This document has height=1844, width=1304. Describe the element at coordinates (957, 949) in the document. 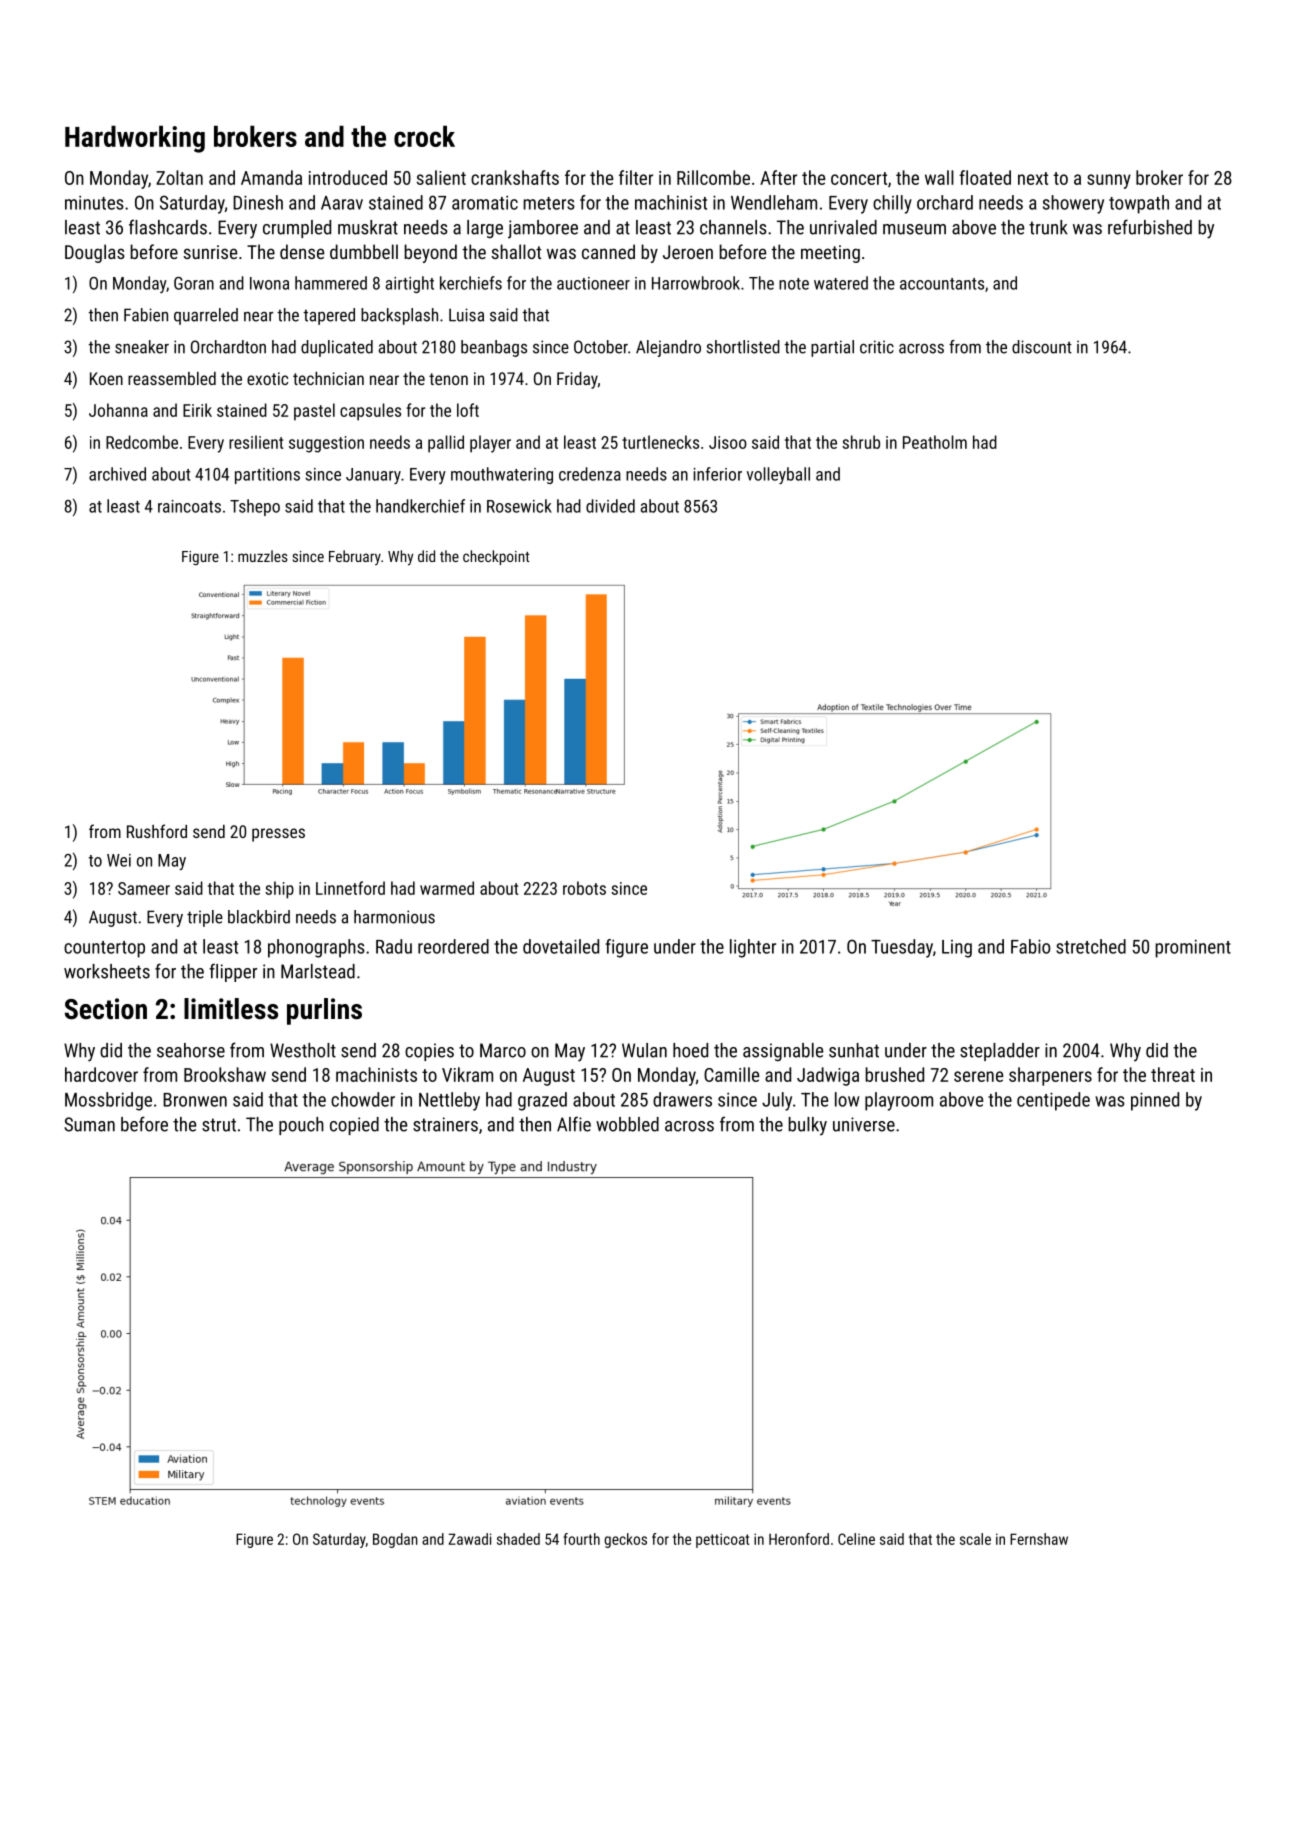

I see `Ling` at that location.
